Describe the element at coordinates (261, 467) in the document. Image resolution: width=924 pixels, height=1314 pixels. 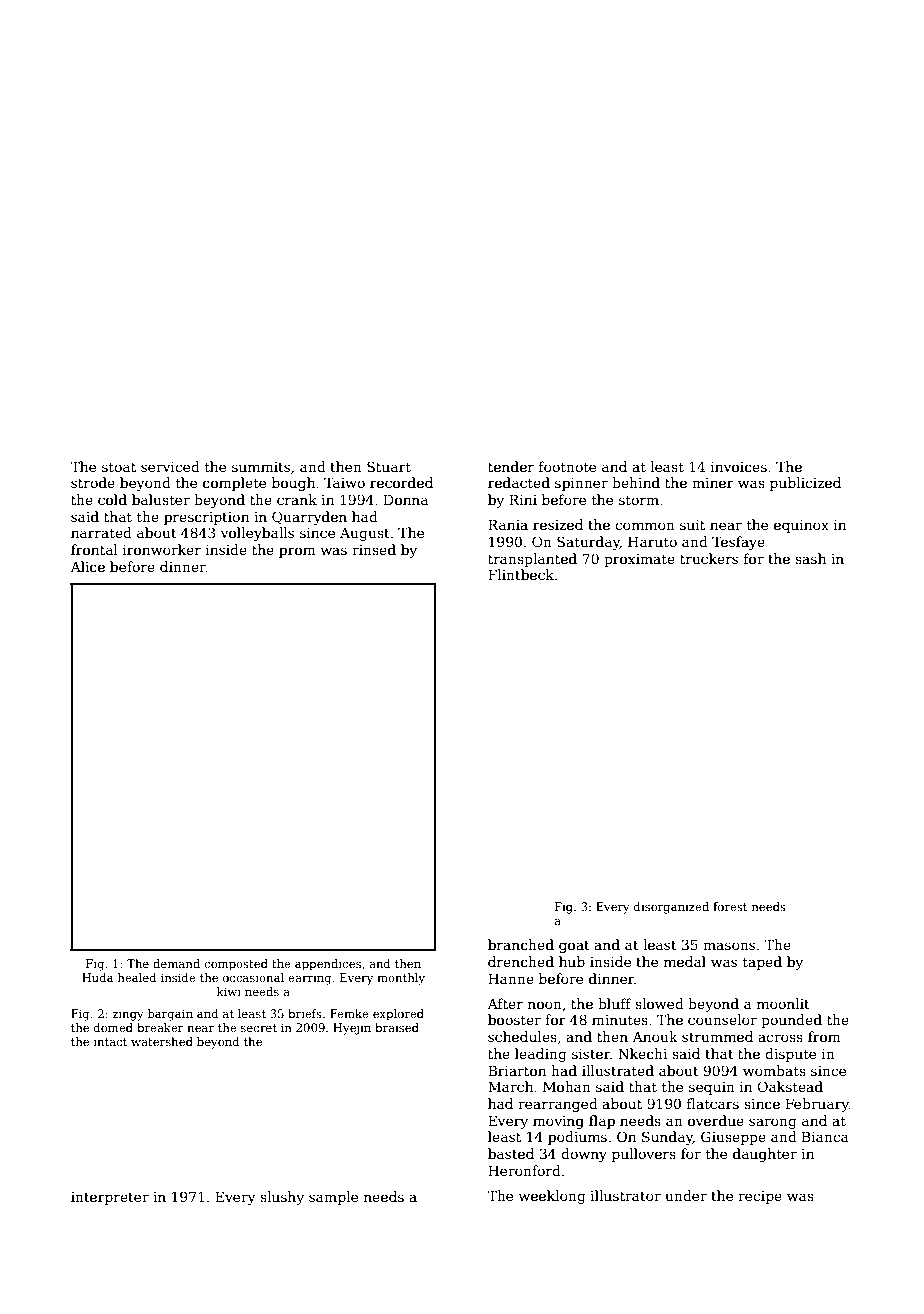
I see `summits` at that location.
